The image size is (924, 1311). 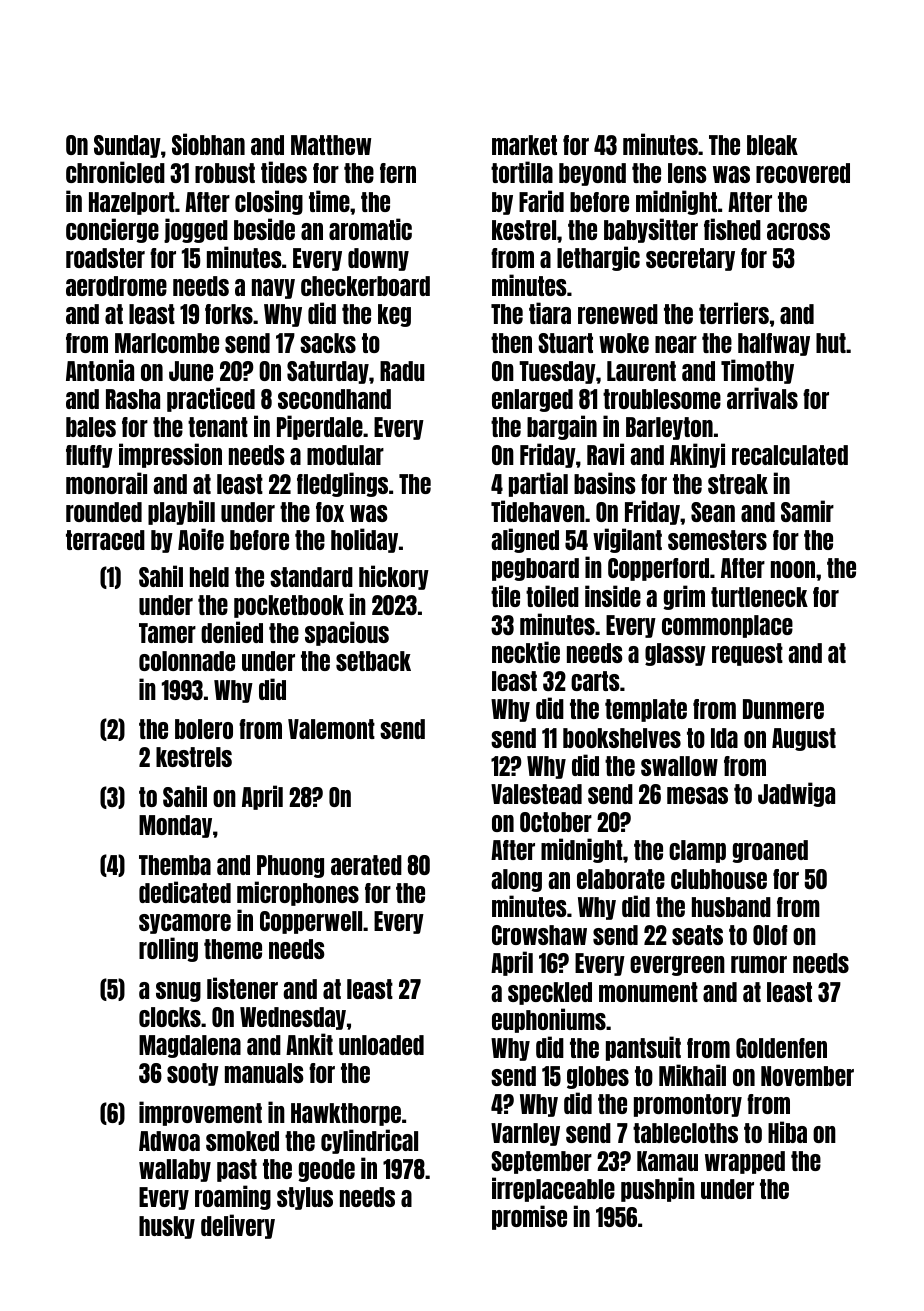 I want to click on colonnade, so click(x=187, y=661).
